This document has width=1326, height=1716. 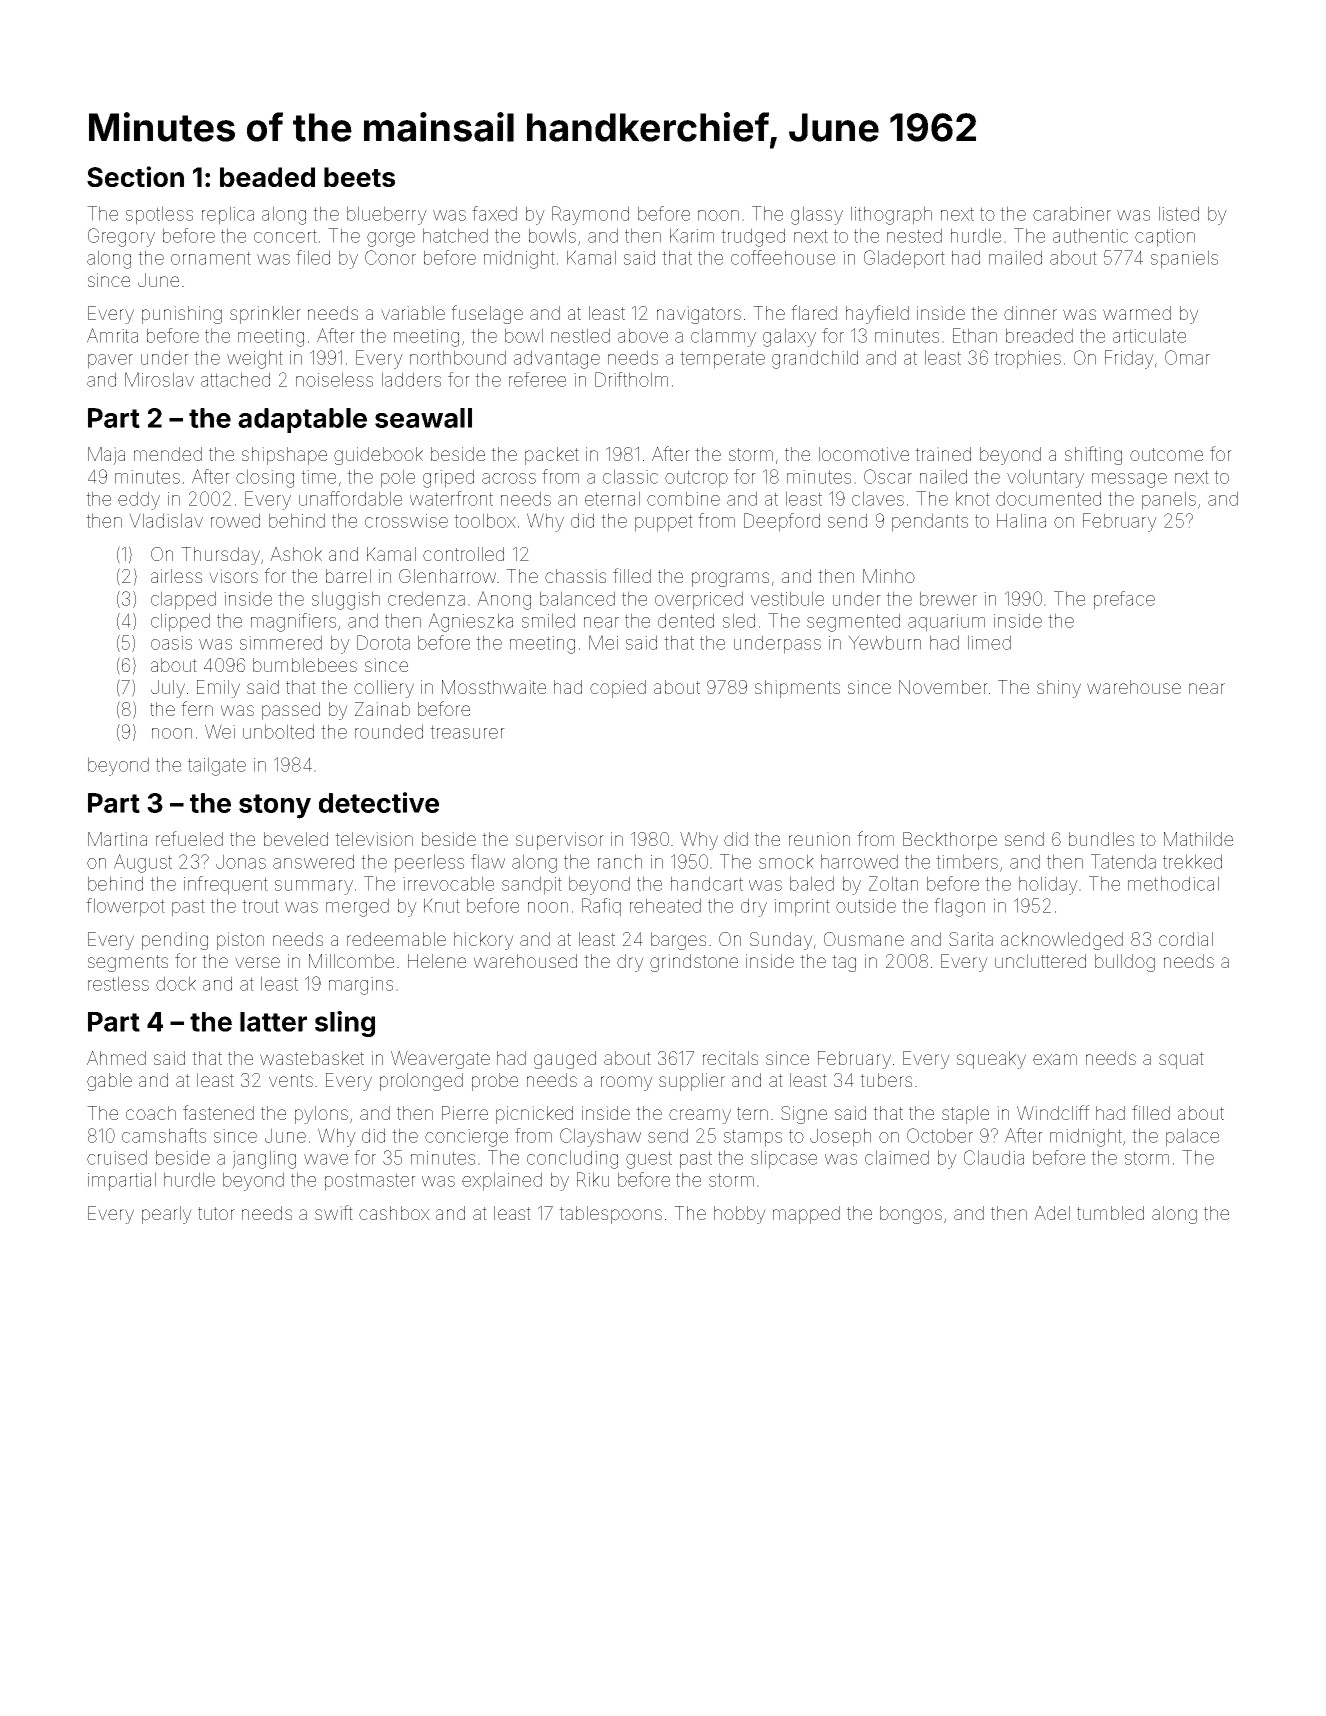 I want to click on carabiner, so click(x=1072, y=213).
